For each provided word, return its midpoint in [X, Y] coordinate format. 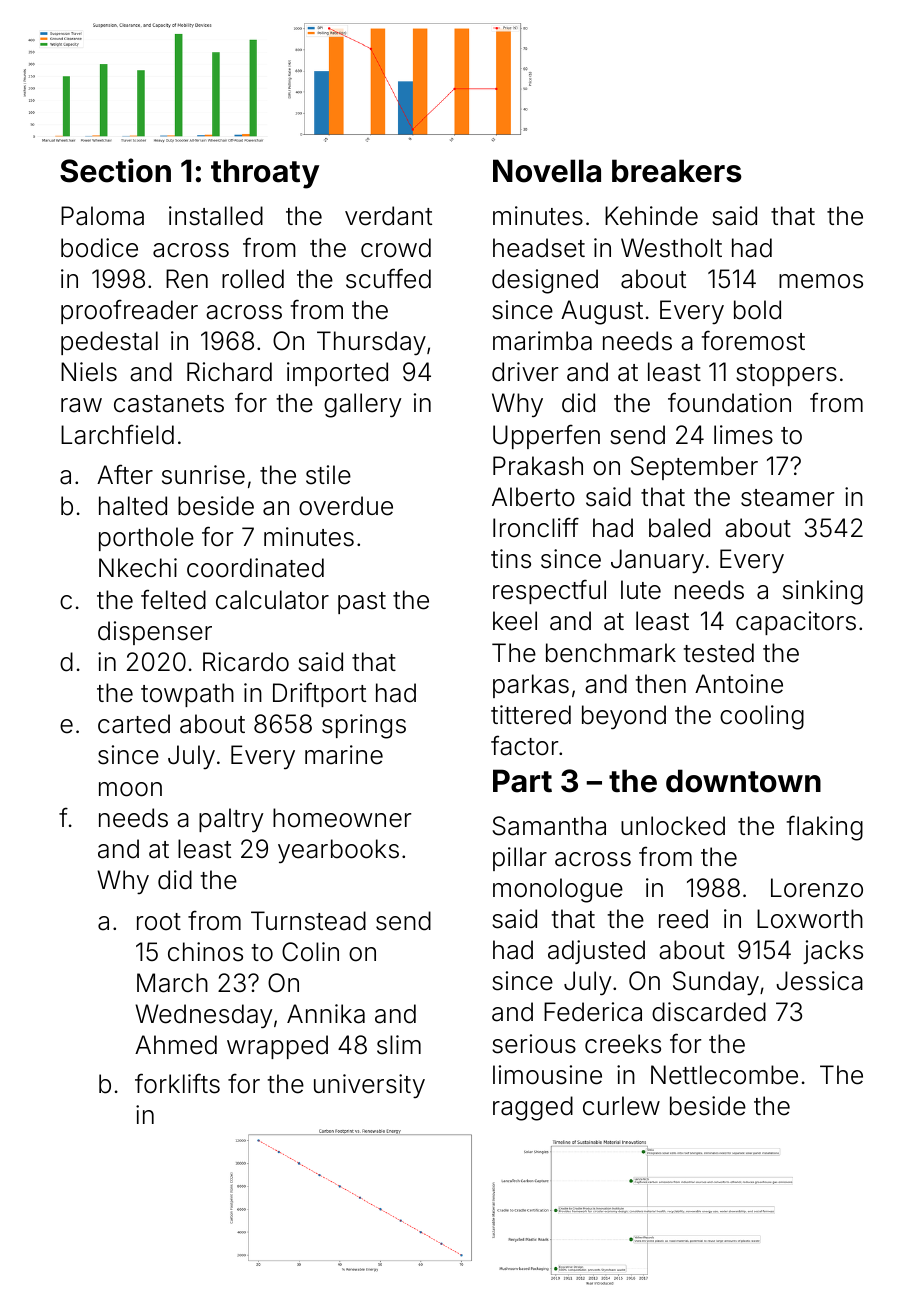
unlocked [673, 826]
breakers [677, 171]
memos [821, 281]
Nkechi [138, 568]
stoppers [786, 375]
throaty [265, 174]
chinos [205, 952]
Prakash [538, 466]
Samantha [549, 826]
